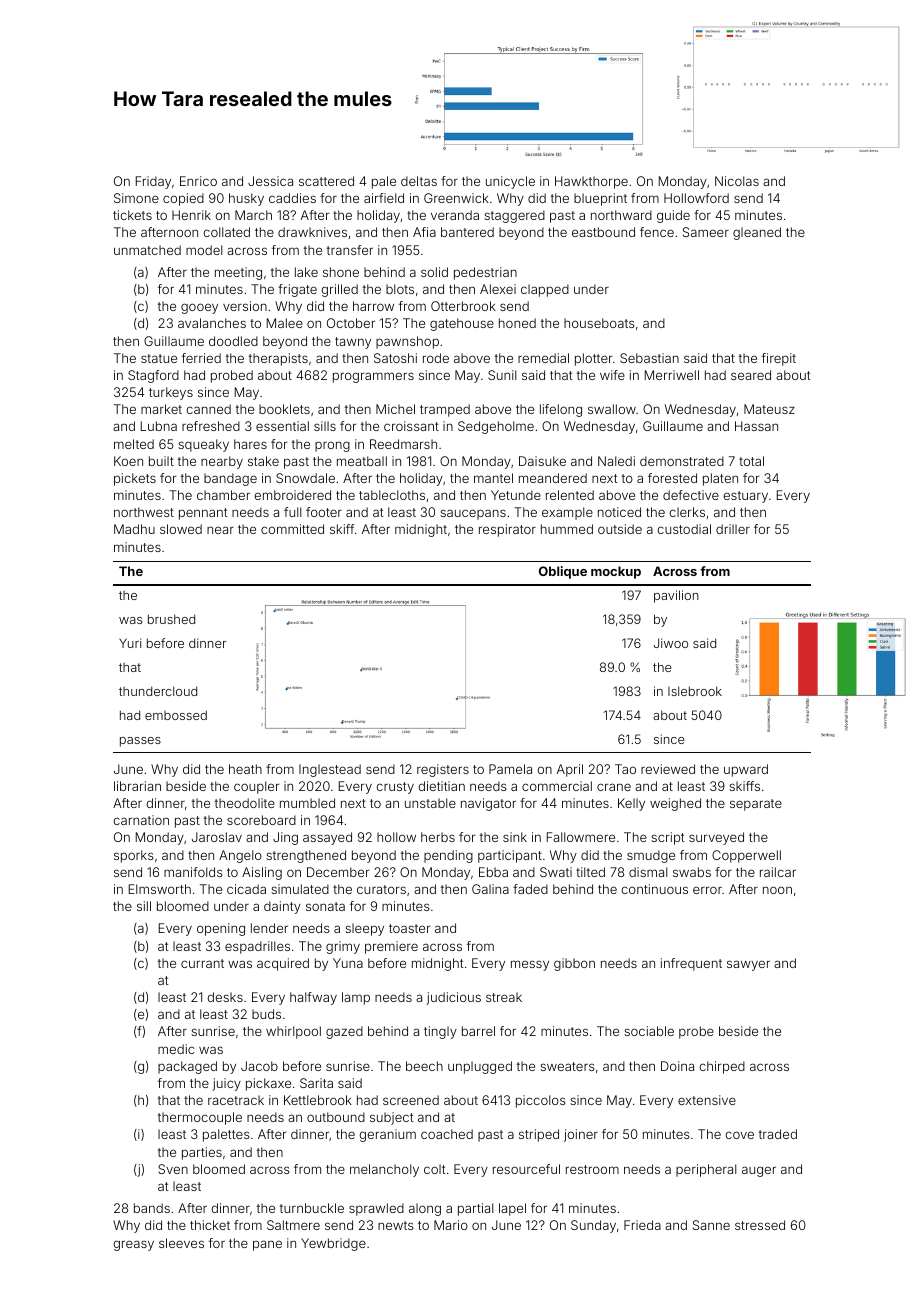  What do you see at coordinates (284, 409) in the screenshot?
I see `booklets` at bounding box center [284, 409].
